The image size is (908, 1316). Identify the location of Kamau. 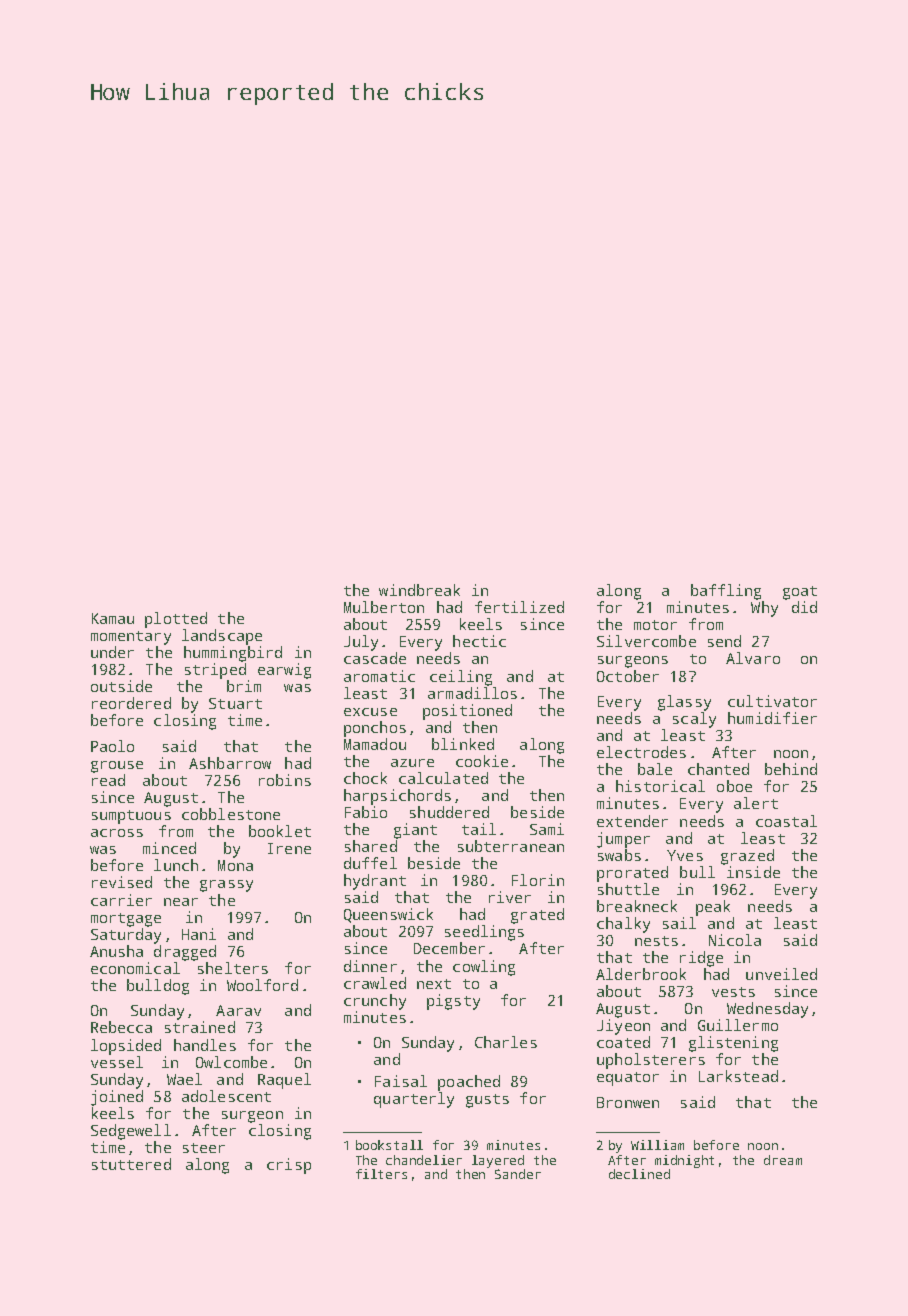
(113, 618).
